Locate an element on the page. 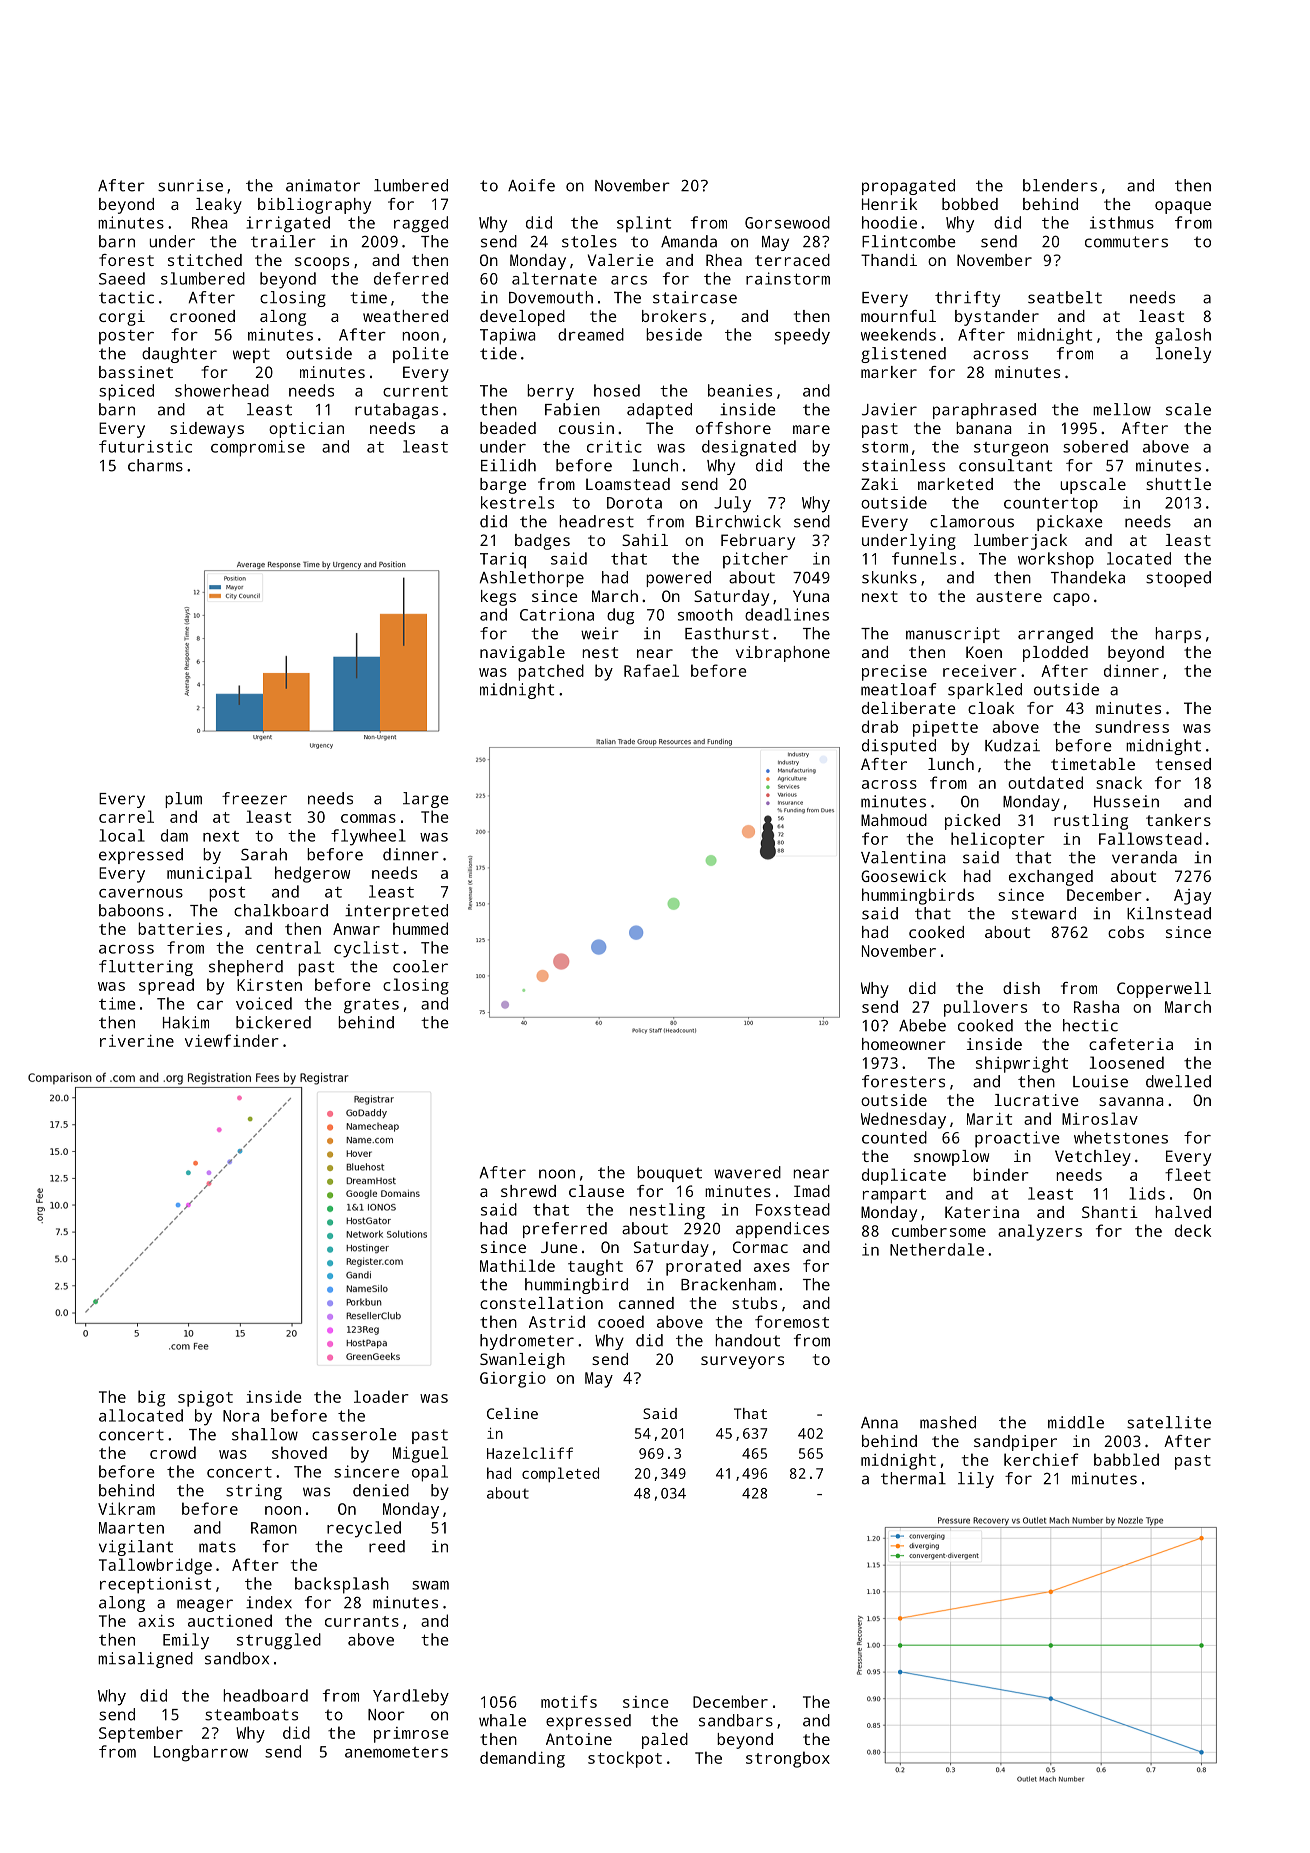 The height and width of the document is (1853, 1310). bouquet is located at coordinates (669, 1174).
